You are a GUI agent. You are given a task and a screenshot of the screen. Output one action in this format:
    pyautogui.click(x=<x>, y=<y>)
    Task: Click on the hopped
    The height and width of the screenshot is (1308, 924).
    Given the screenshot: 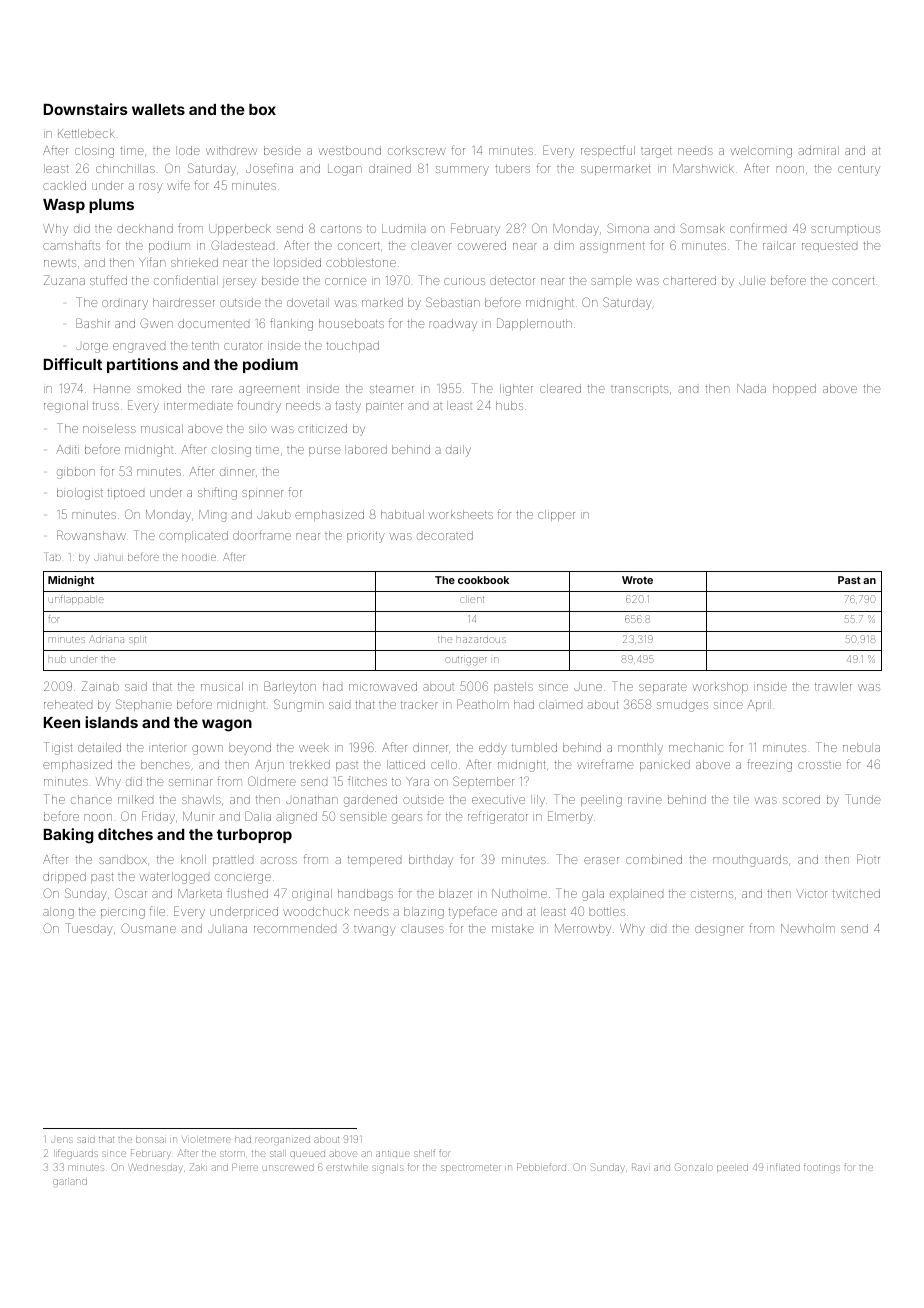 What is the action you would take?
    pyautogui.click(x=794, y=389)
